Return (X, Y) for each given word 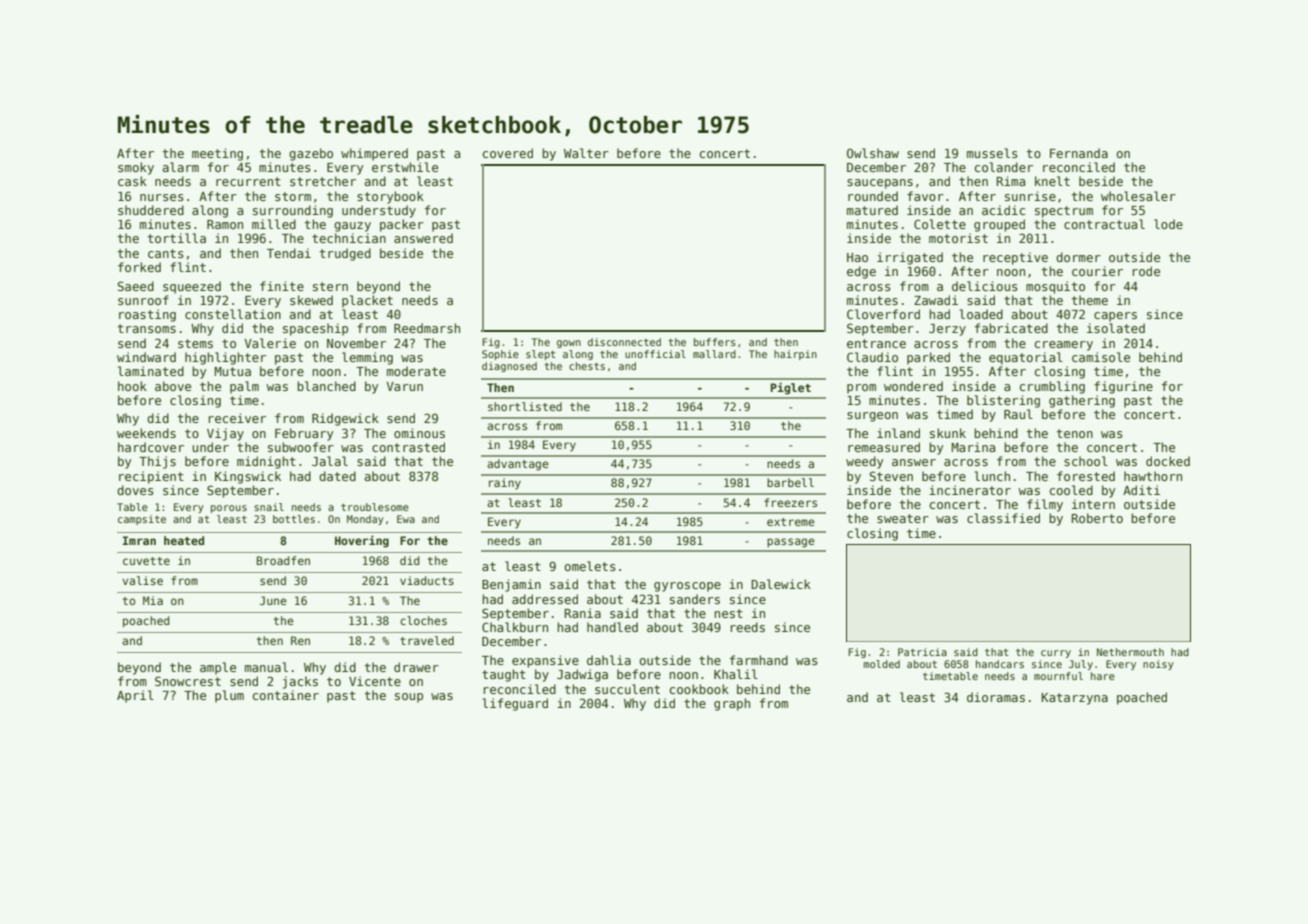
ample (218, 668)
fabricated (1011, 328)
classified (1003, 518)
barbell (790, 482)
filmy (1045, 505)
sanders (695, 599)
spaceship (315, 329)
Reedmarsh (427, 328)
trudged (345, 254)
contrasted (408, 447)
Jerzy (947, 330)
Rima (1011, 181)
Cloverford (883, 314)
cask (132, 181)
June (273, 600)
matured (872, 210)
